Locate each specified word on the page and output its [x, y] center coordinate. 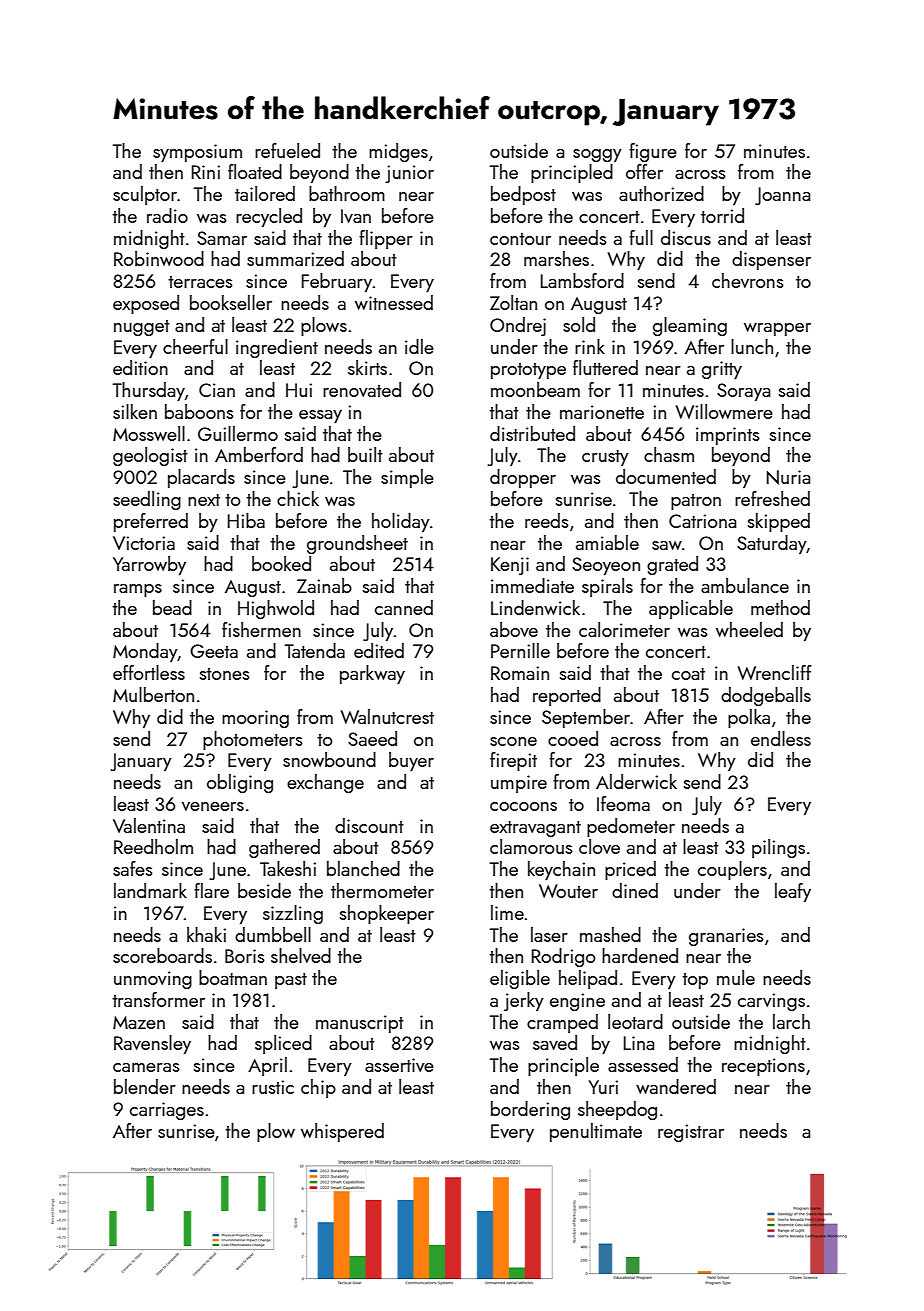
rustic [273, 1087]
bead [172, 607]
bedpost [523, 195]
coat [688, 674]
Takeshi [288, 868]
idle [419, 346]
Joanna [782, 196]
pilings [778, 848]
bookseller [231, 302]
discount [369, 825]
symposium [197, 153]
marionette [602, 412]
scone [513, 741]
